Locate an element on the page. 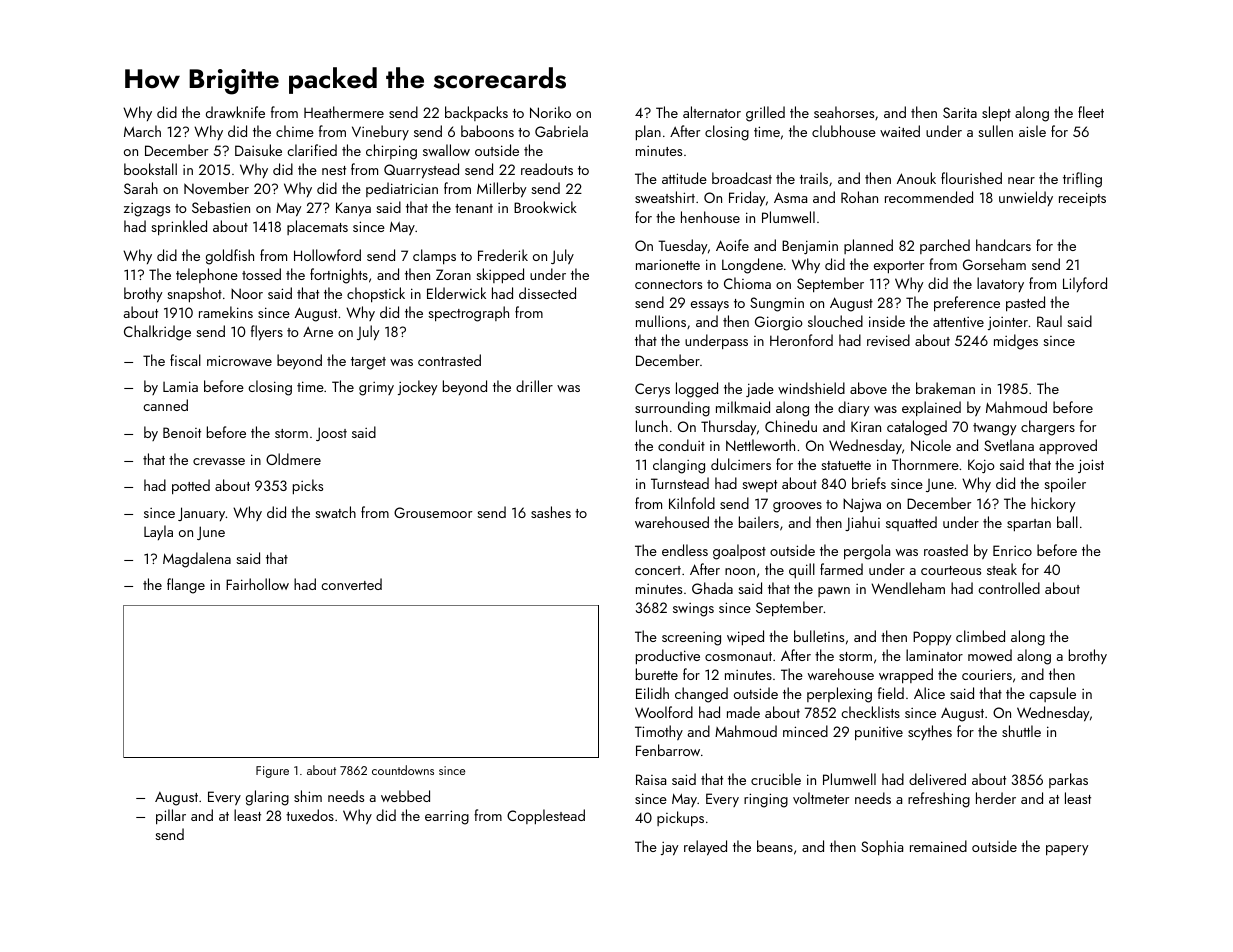 This image has width=1233, height=952. seahorses is located at coordinates (844, 112).
